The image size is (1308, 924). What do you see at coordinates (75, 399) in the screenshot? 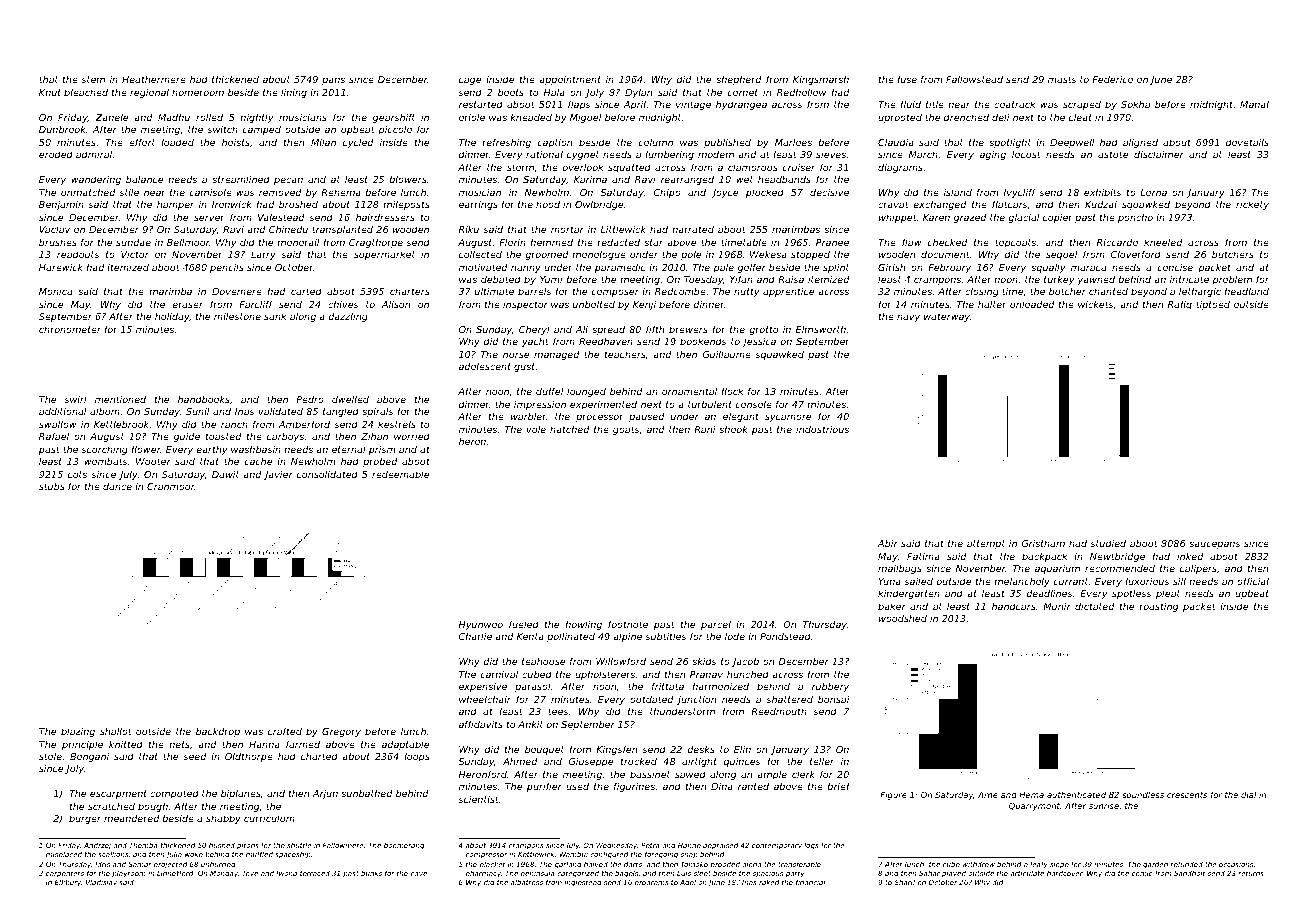
I see `swirl` at bounding box center [75, 399].
